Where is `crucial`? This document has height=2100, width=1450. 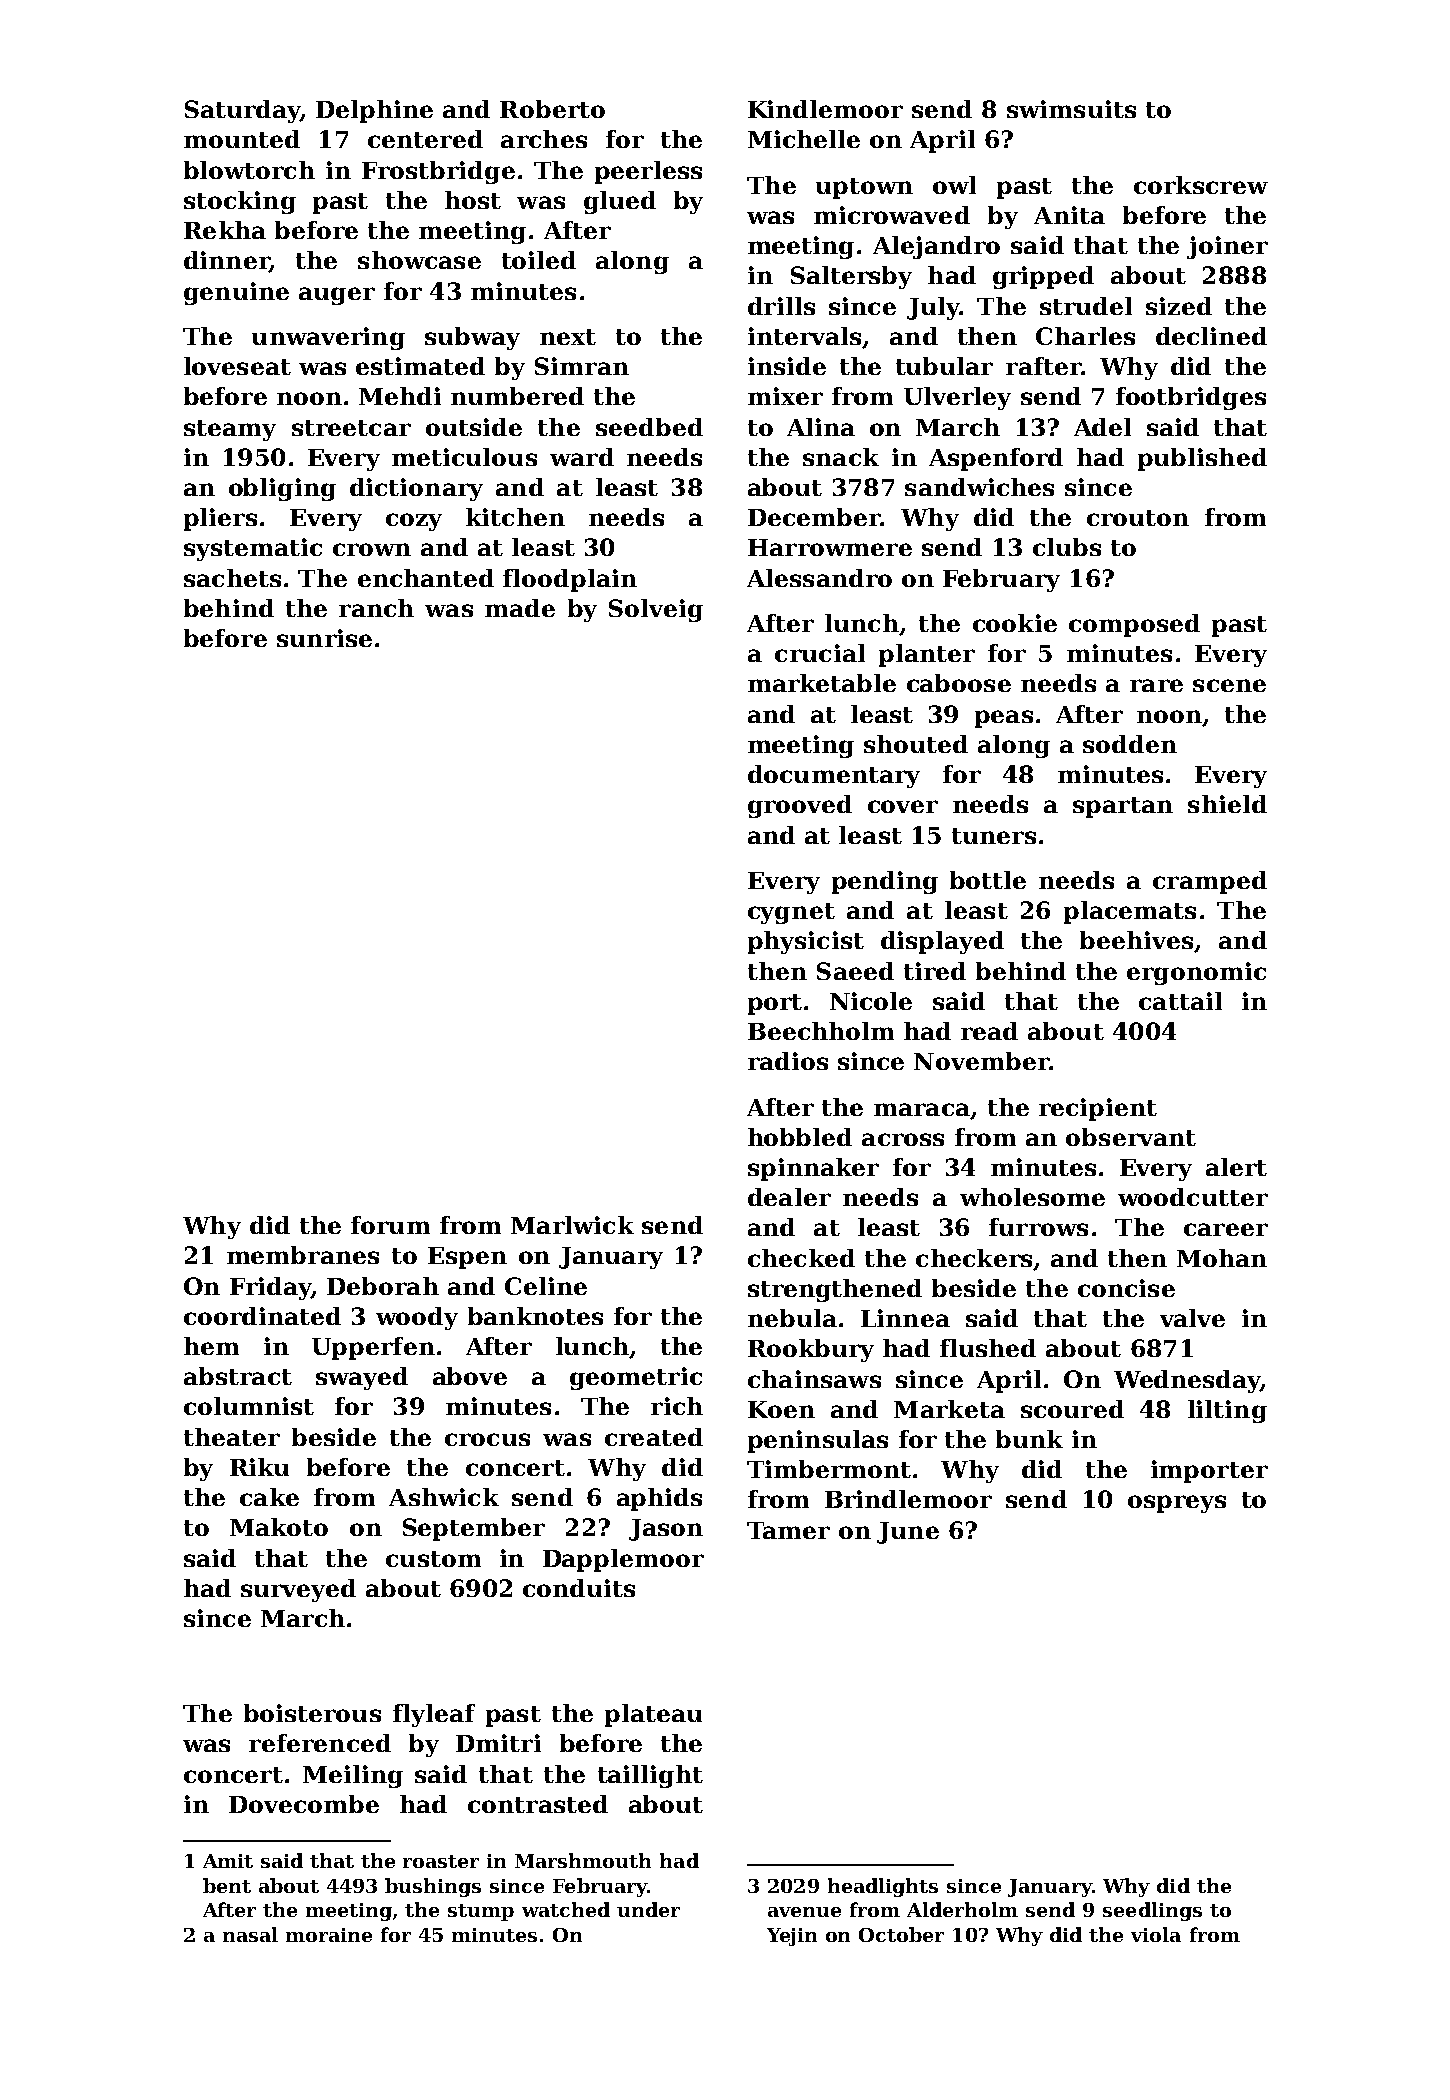
crucial is located at coordinates (820, 653).
